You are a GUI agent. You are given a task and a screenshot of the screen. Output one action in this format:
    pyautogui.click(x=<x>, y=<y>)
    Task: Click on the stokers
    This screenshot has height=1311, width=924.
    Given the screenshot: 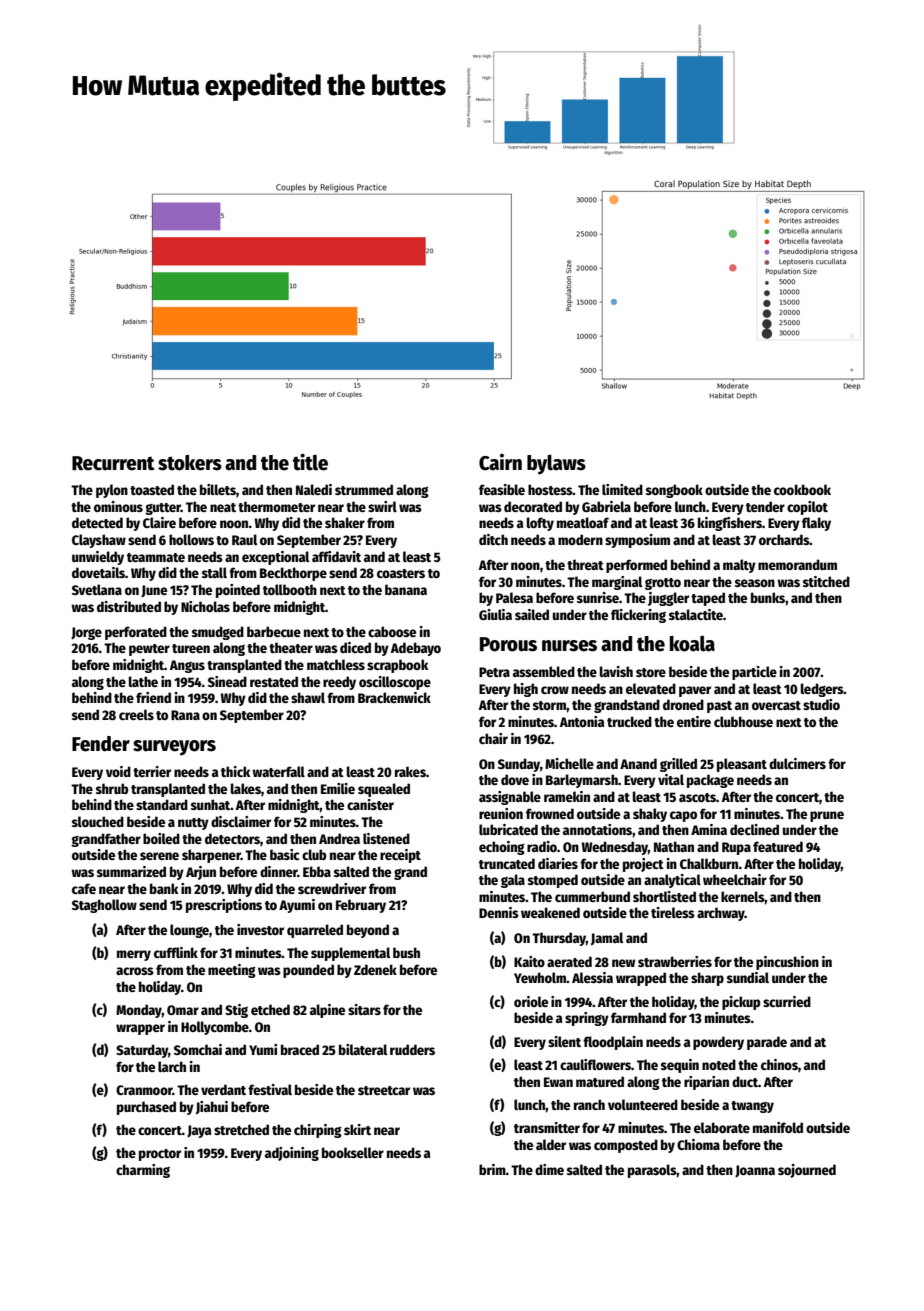 What is the action you would take?
    pyautogui.click(x=190, y=463)
